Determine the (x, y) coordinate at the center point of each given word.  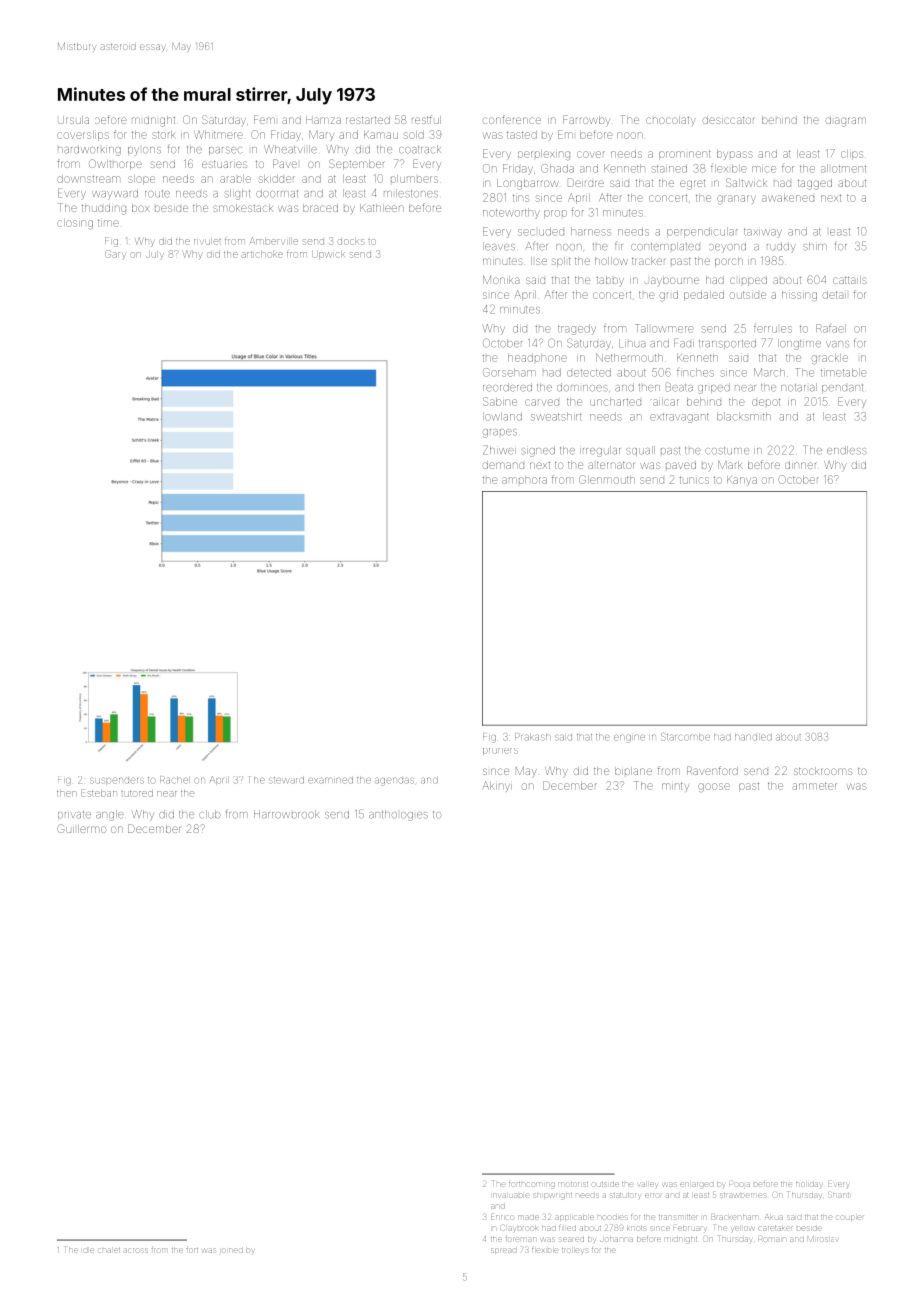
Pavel (285, 163)
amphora (524, 480)
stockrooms (823, 771)
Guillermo (81, 828)
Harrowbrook (286, 814)
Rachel (174, 780)
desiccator (728, 120)
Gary (115, 254)
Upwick (328, 255)
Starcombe (685, 737)
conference (512, 119)
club (210, 814)
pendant (842, 388)
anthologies (398, 815)
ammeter (814, 786)
